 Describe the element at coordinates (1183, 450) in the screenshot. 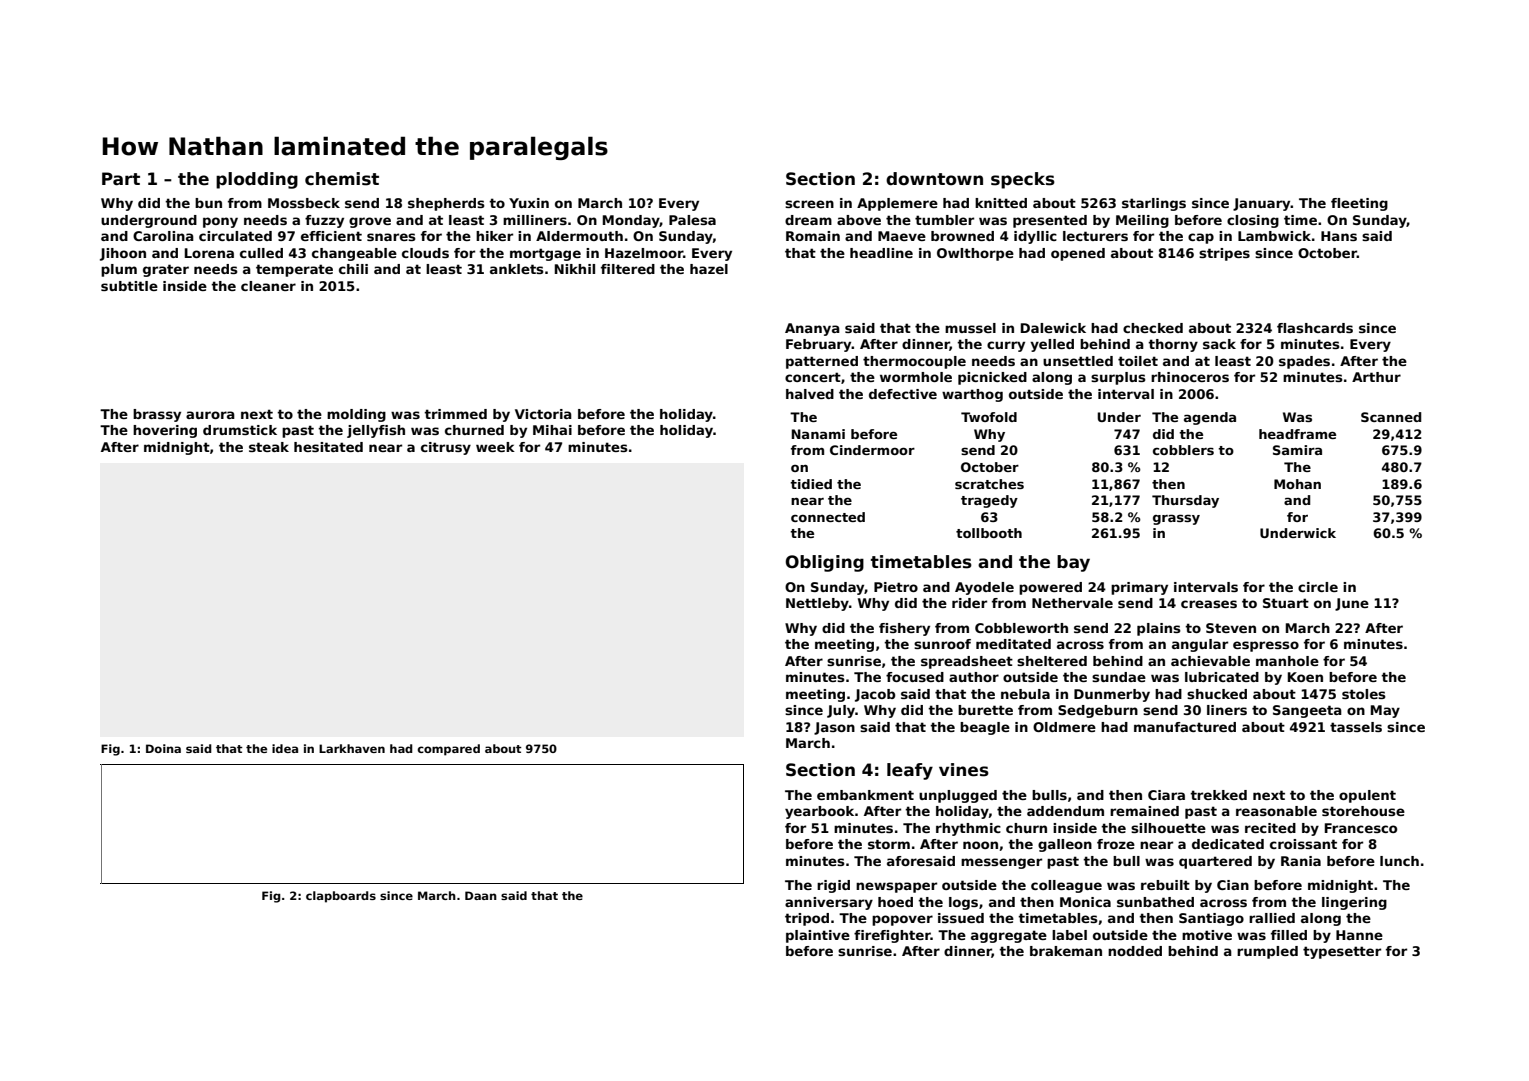

I see `cobblers` at that location.
